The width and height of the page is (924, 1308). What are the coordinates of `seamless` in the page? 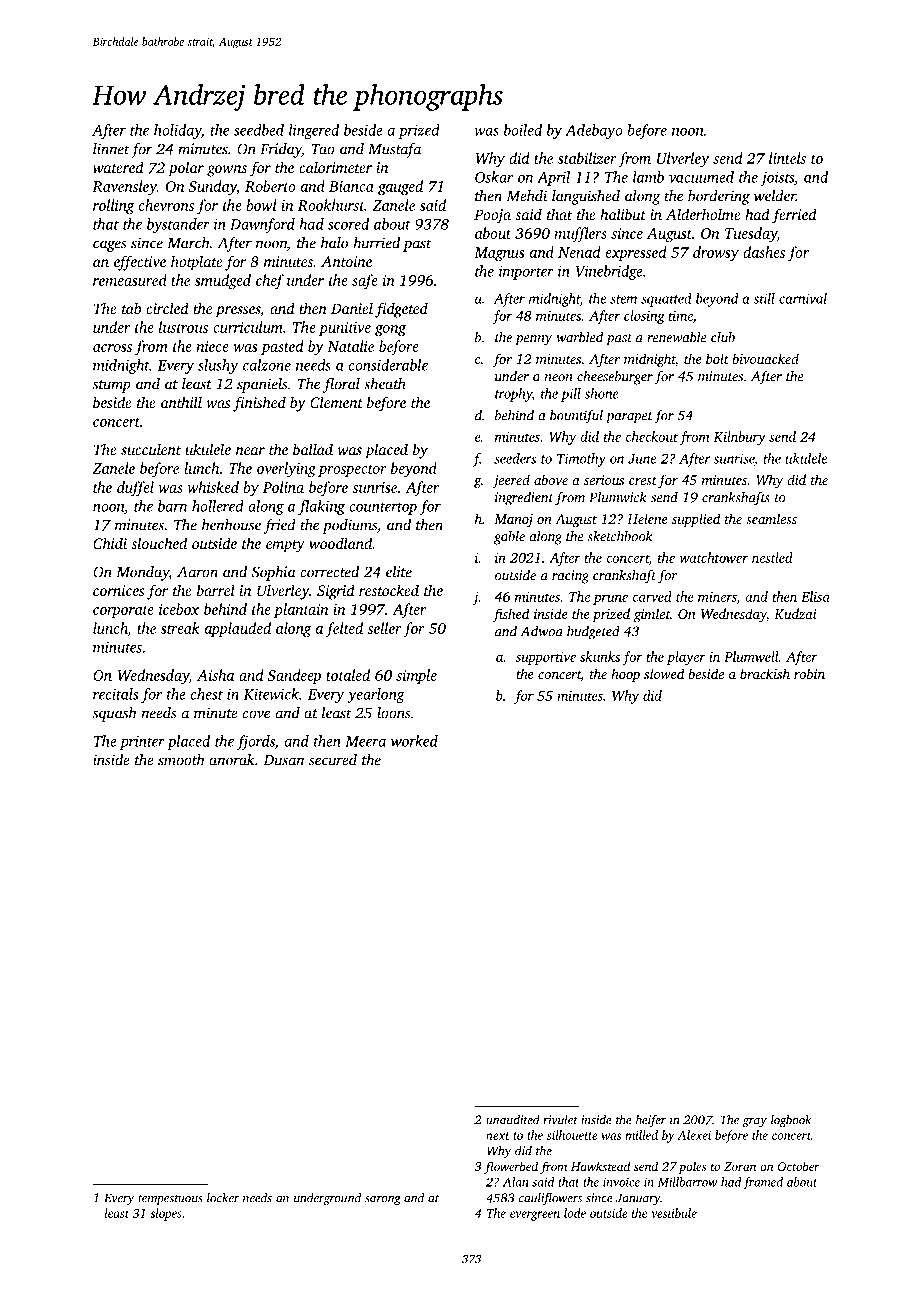 It's located at (771, 518).
